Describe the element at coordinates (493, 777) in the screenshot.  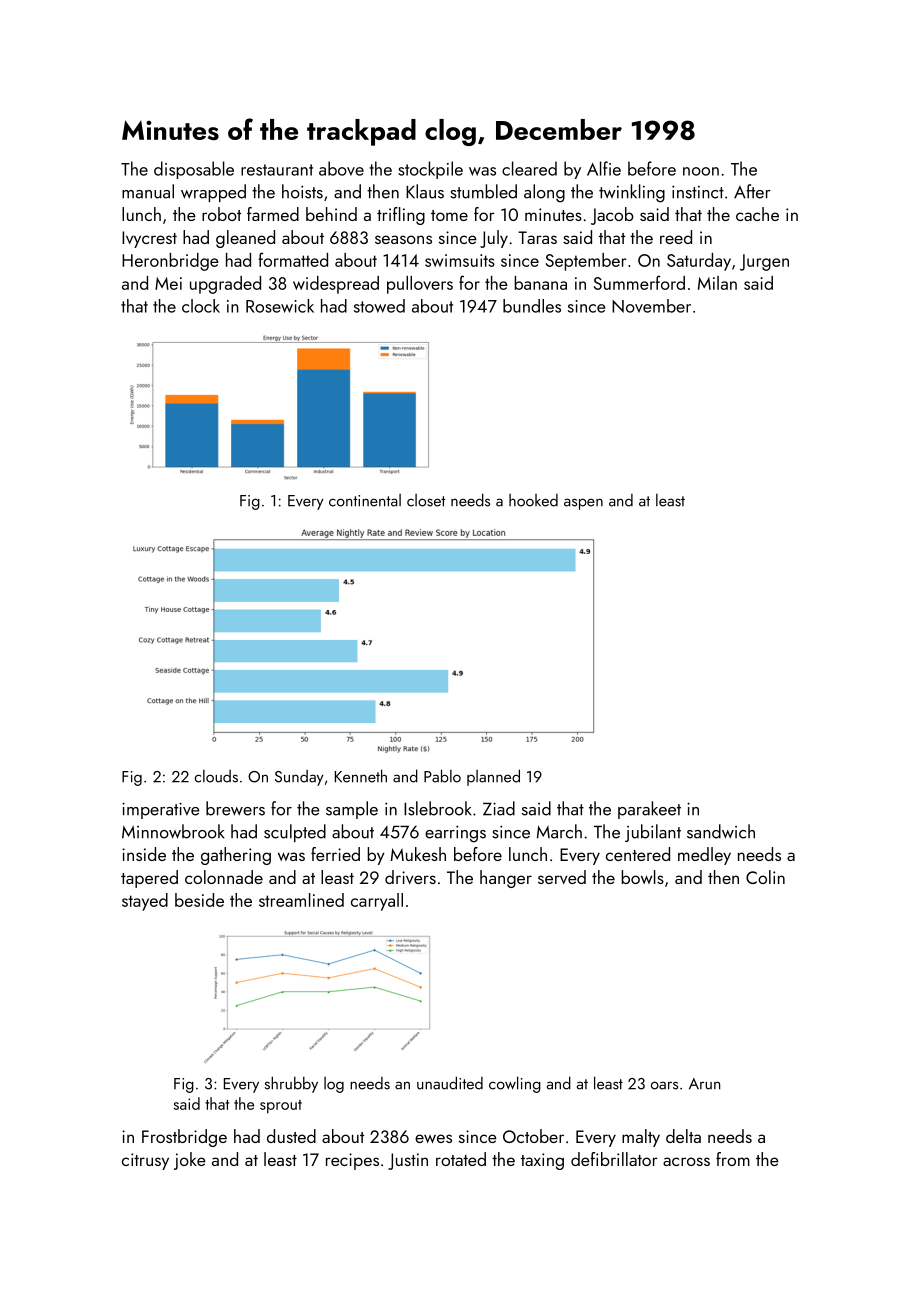
I see `planned` at that location.
